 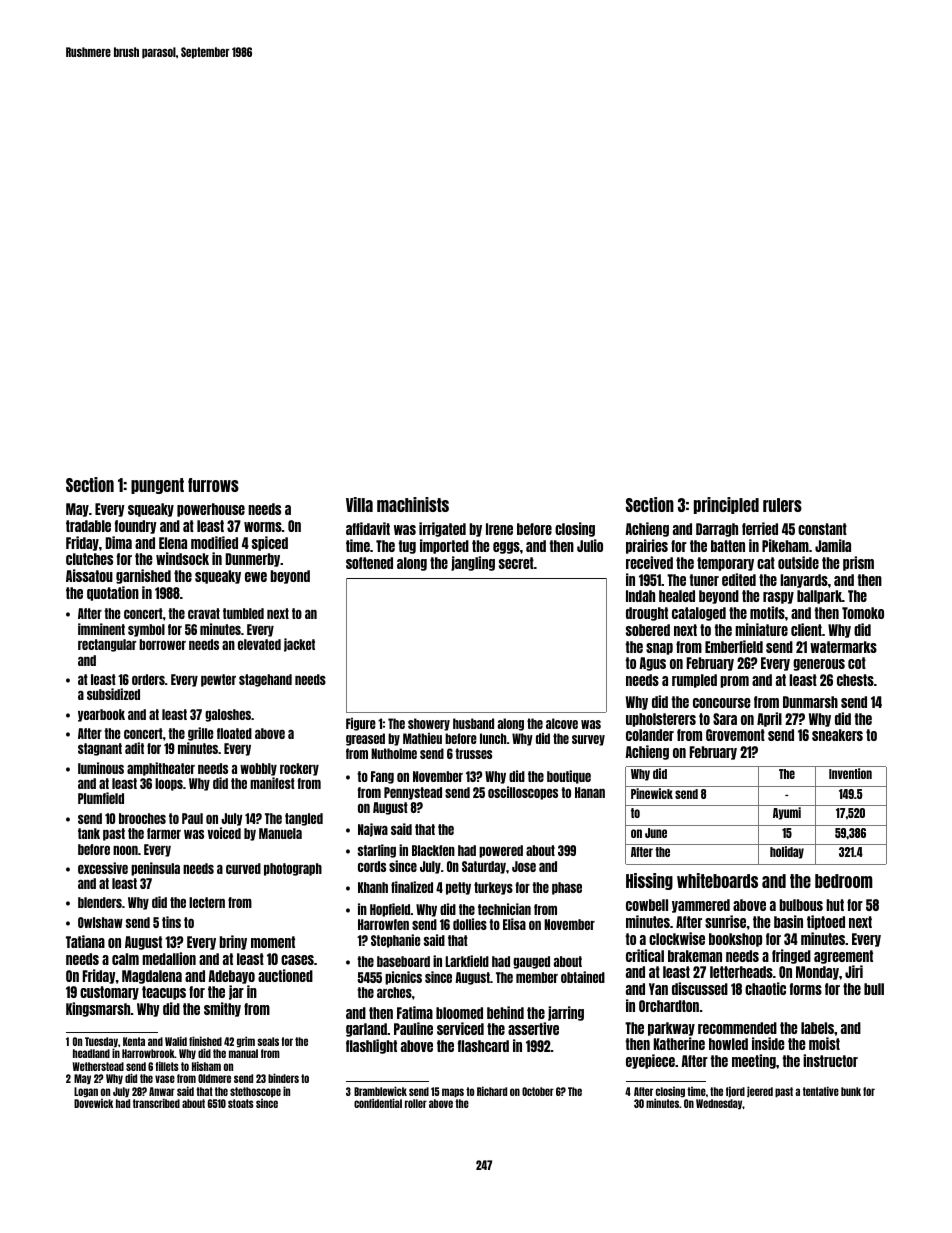 What do you see at coordinates (265, 680) in the document?
I see `stagehand` at bounding box center [265, 680].
